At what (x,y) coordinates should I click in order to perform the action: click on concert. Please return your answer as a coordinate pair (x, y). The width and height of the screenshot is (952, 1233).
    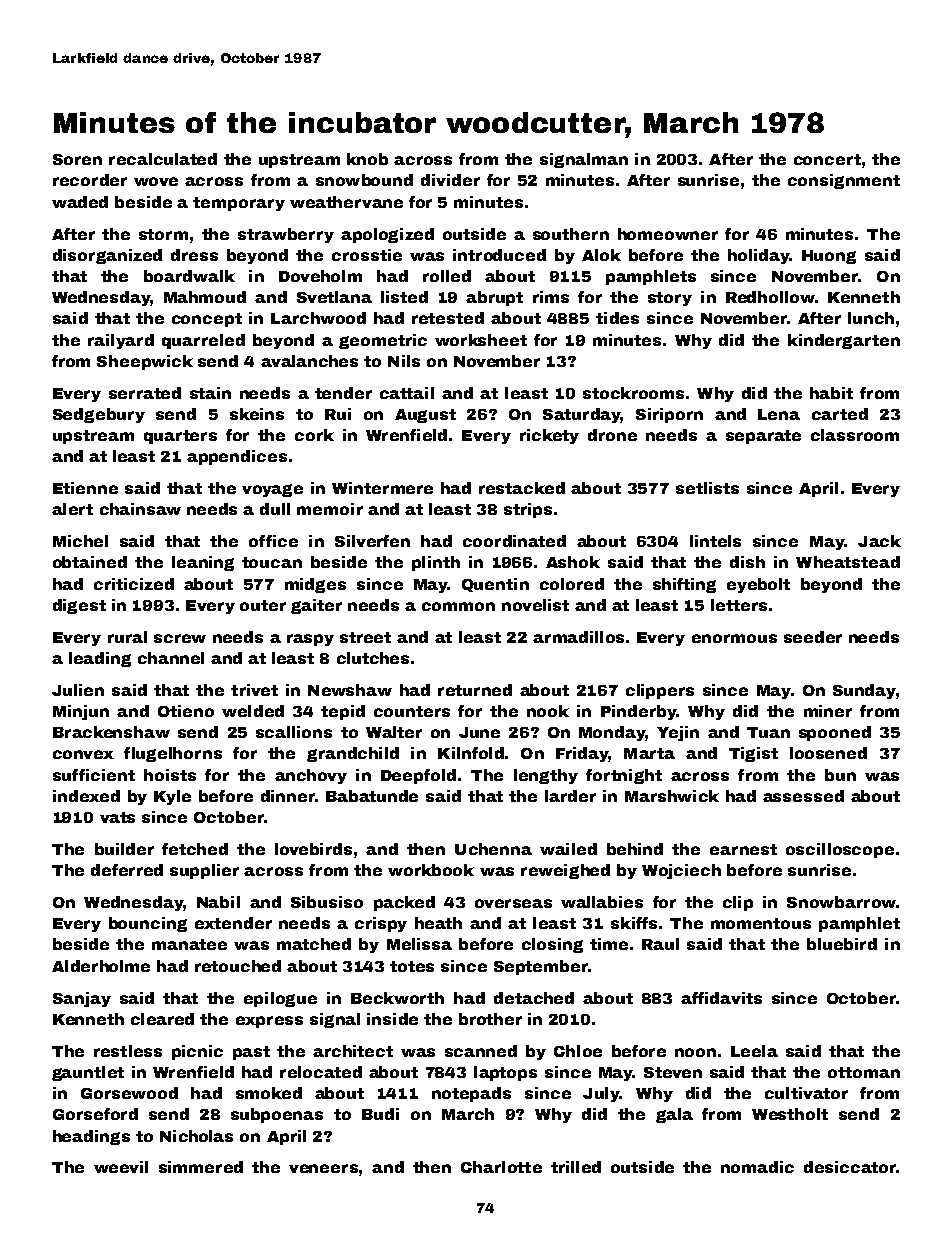
    Looking at the image, I should click on (827, 159).
